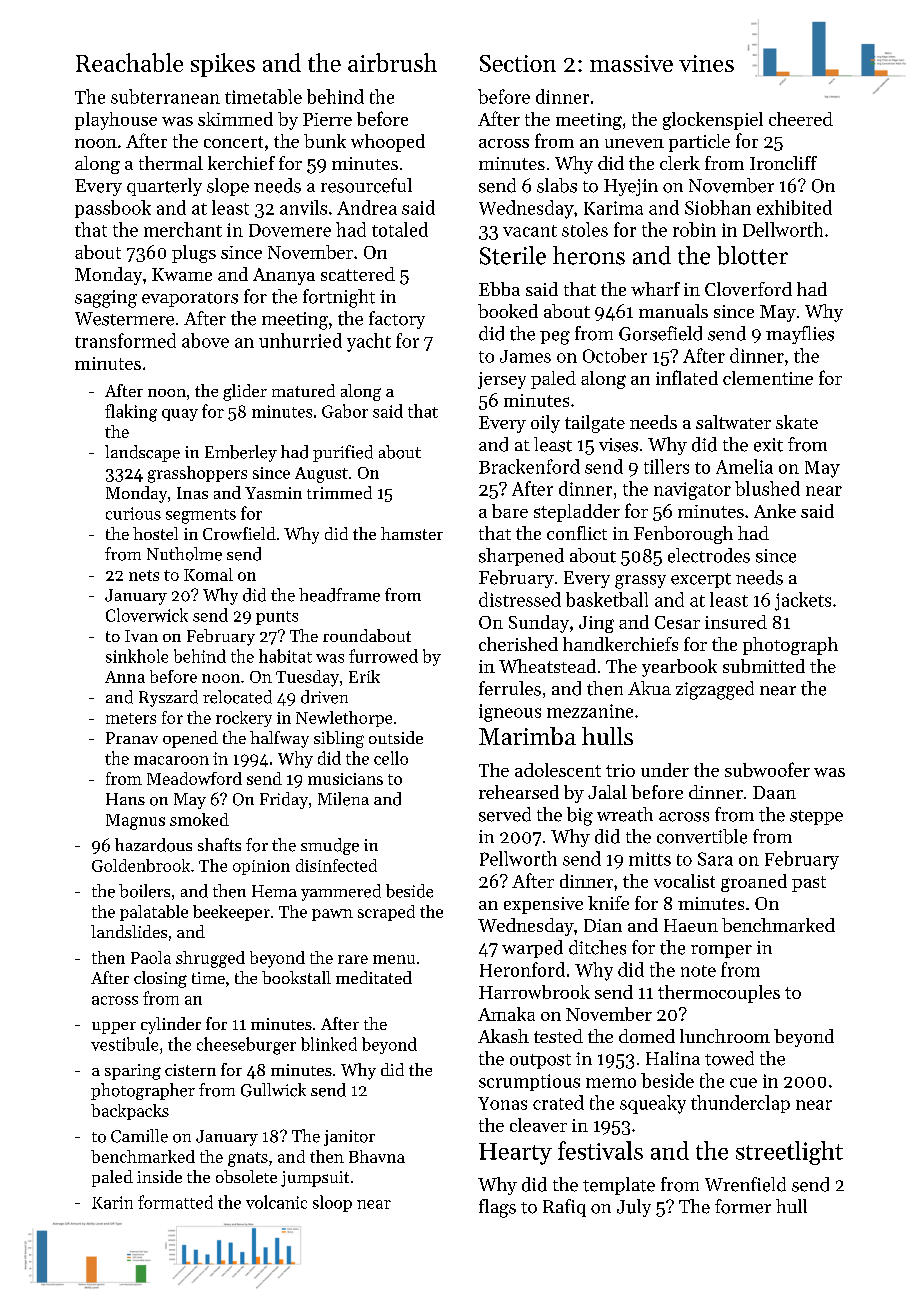  What do you see at coordinates (619, 1186) in the screenshot?
I see `template` at bounding box center [619, 1186].
